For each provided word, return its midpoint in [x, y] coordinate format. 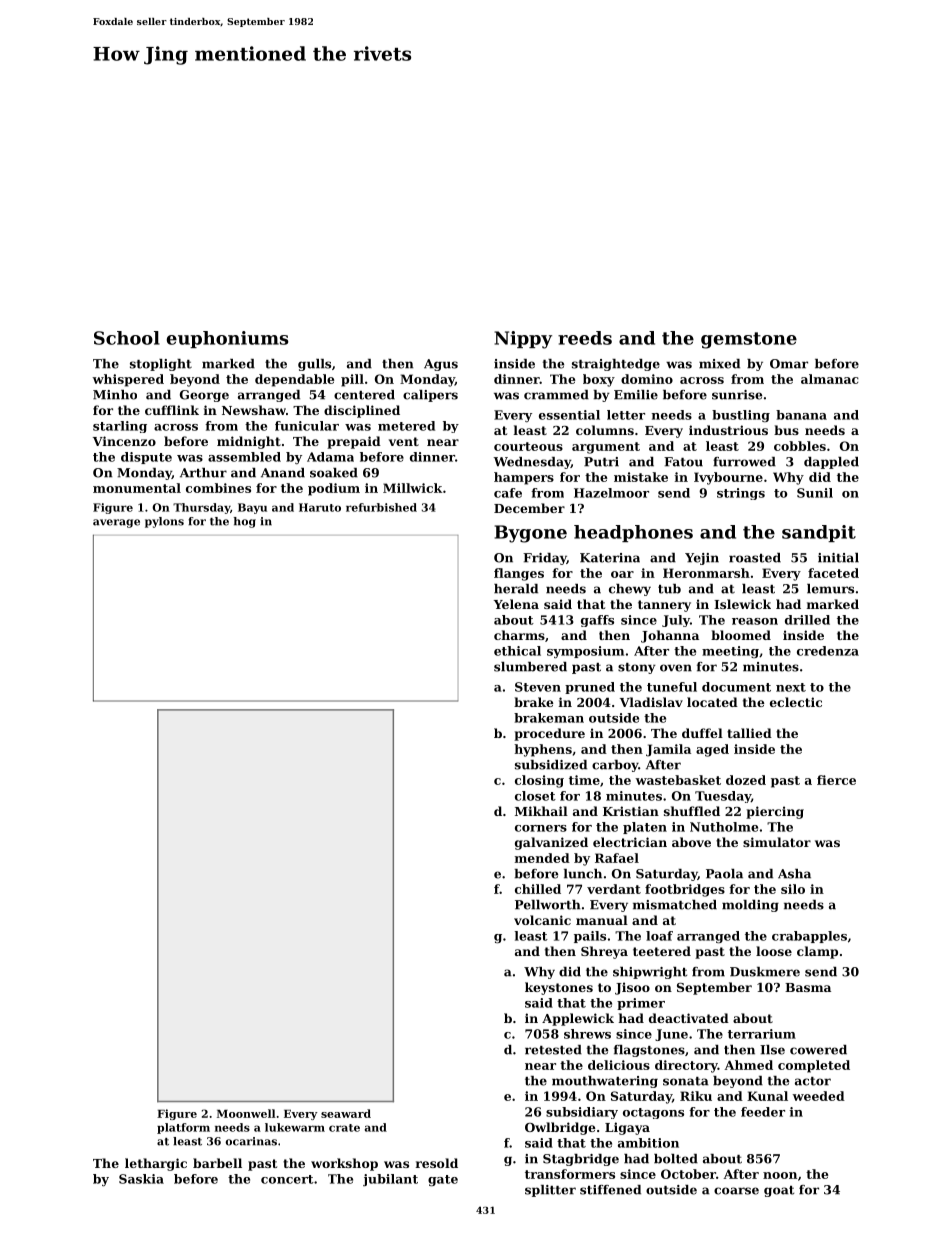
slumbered [530, 667]
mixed [719, 364]
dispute [146, 458]
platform [183, 1128]
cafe [508, 493]
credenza [828, 651]
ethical [517, 651]
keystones [559, 988]
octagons [653, 1113]
